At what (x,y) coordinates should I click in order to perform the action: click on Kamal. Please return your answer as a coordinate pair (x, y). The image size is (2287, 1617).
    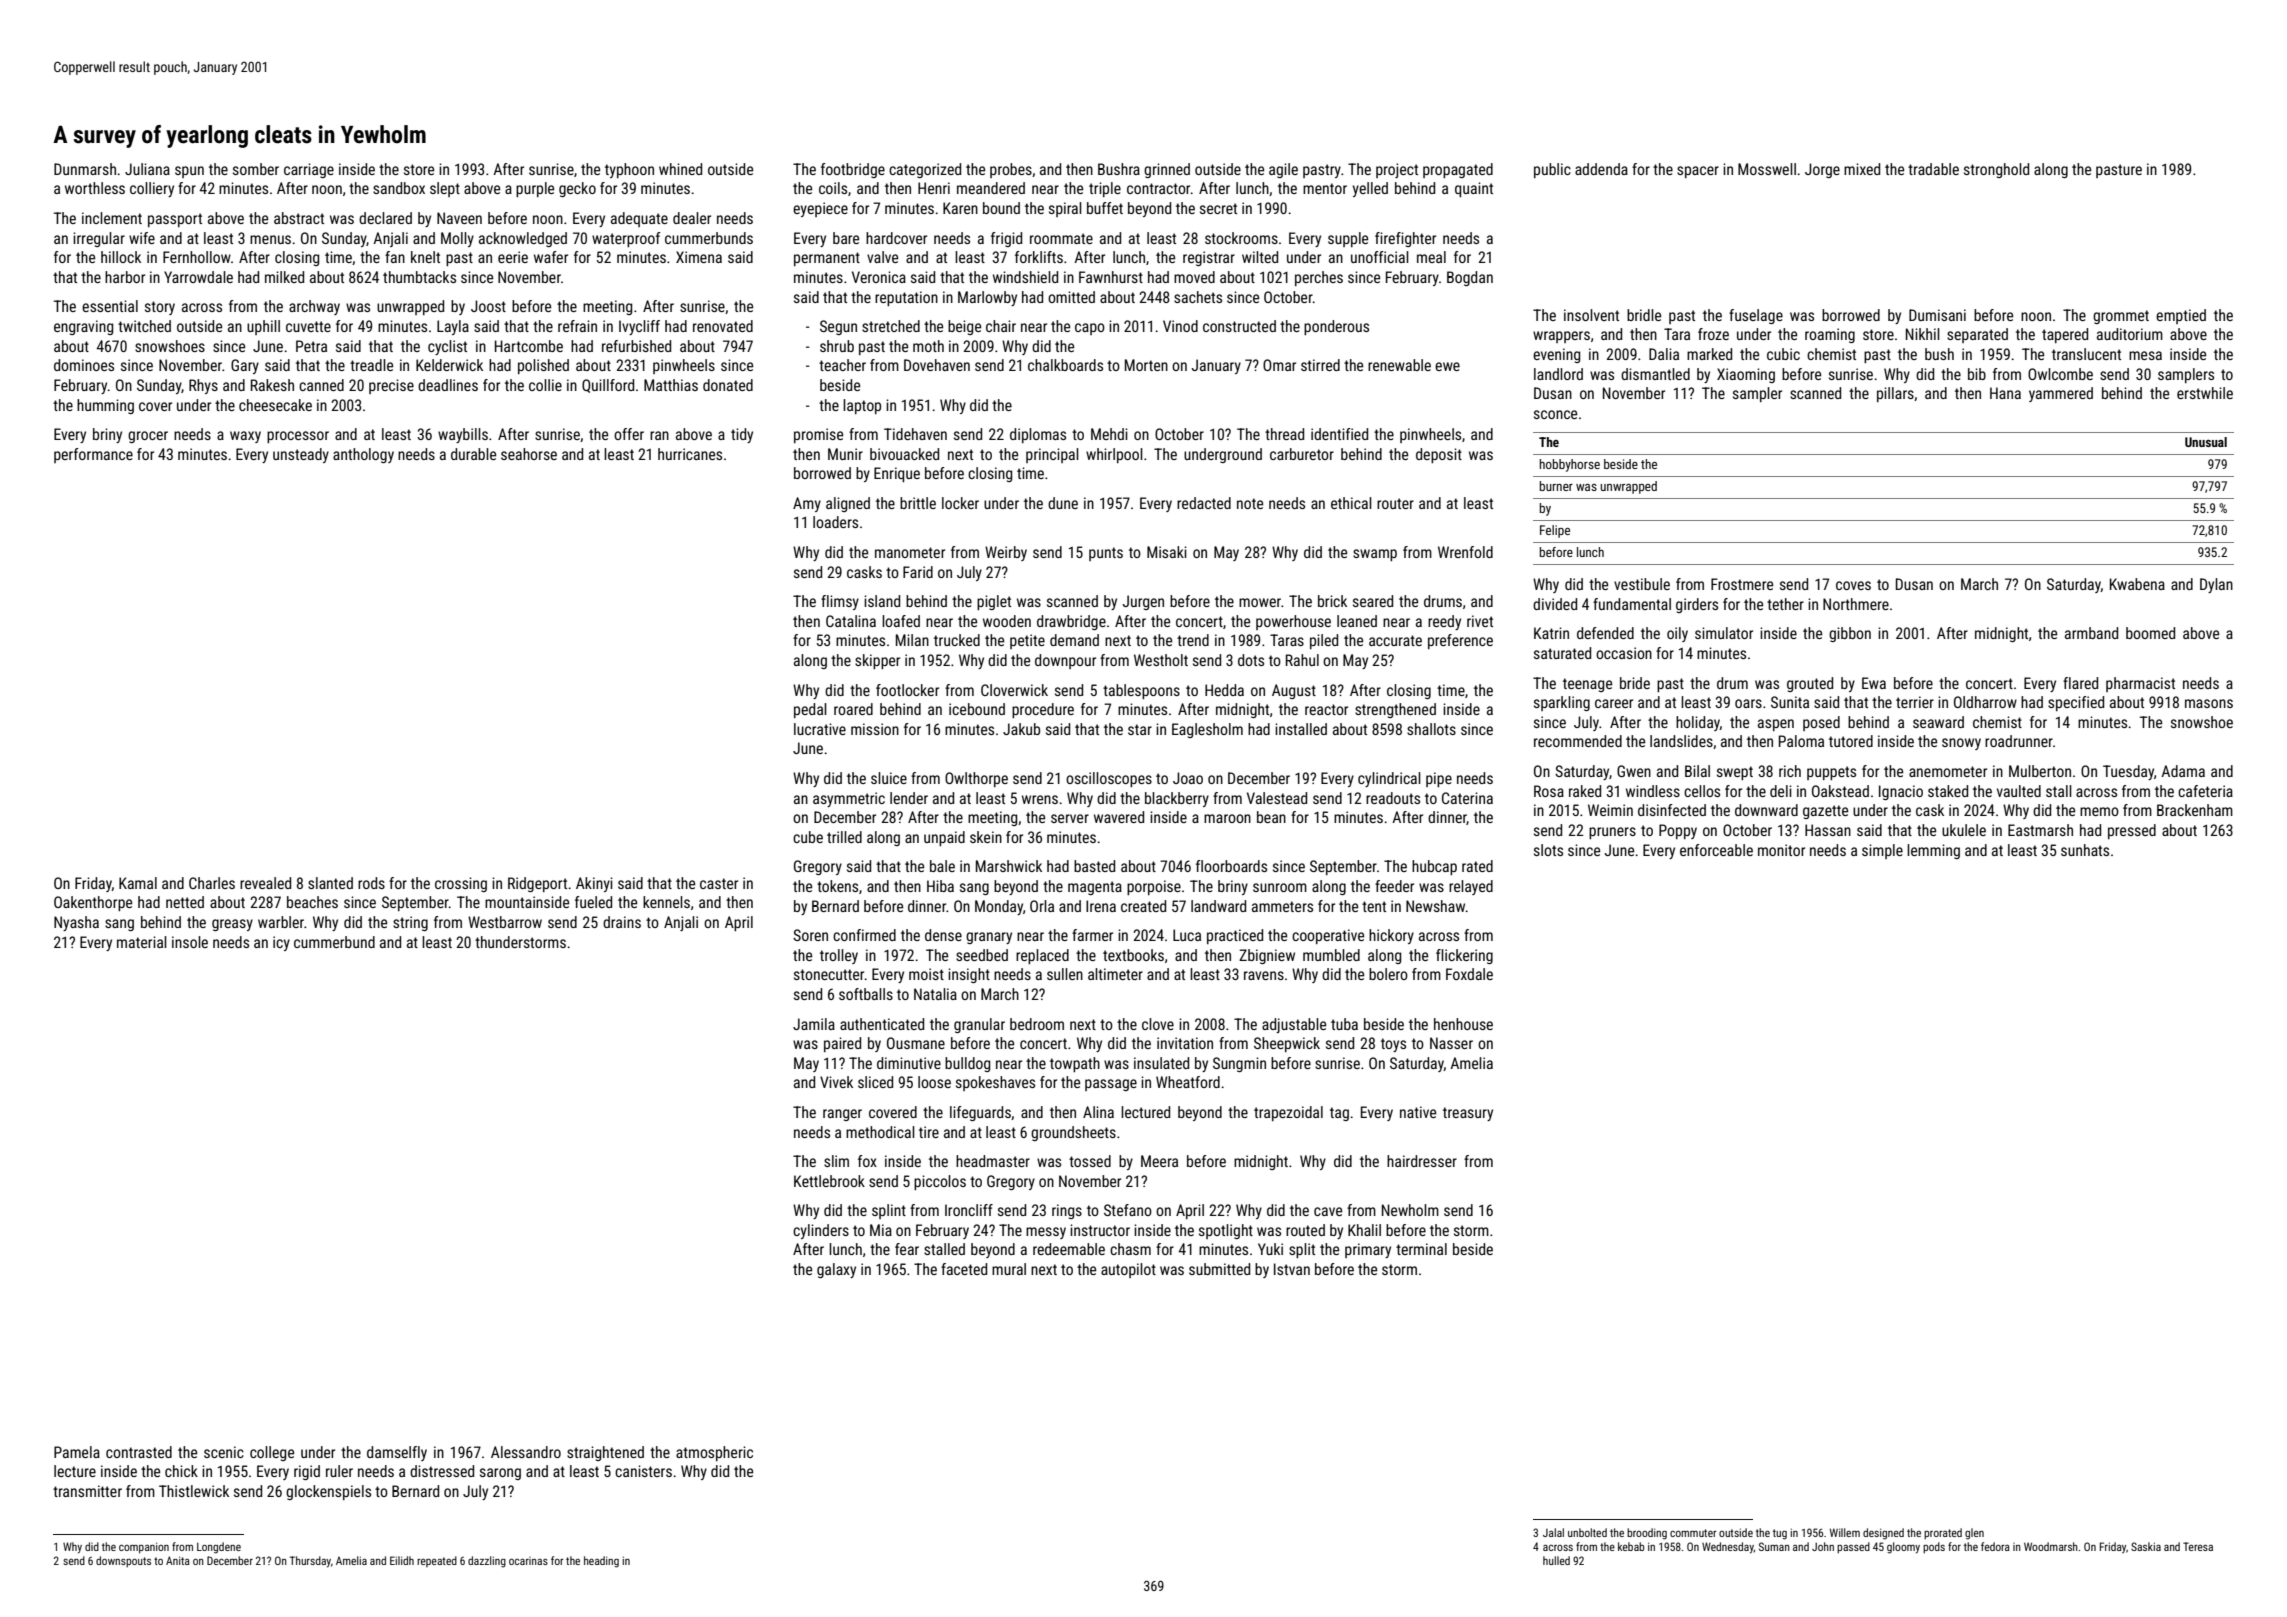
    Looking at the image, I should click on (138, 883).
